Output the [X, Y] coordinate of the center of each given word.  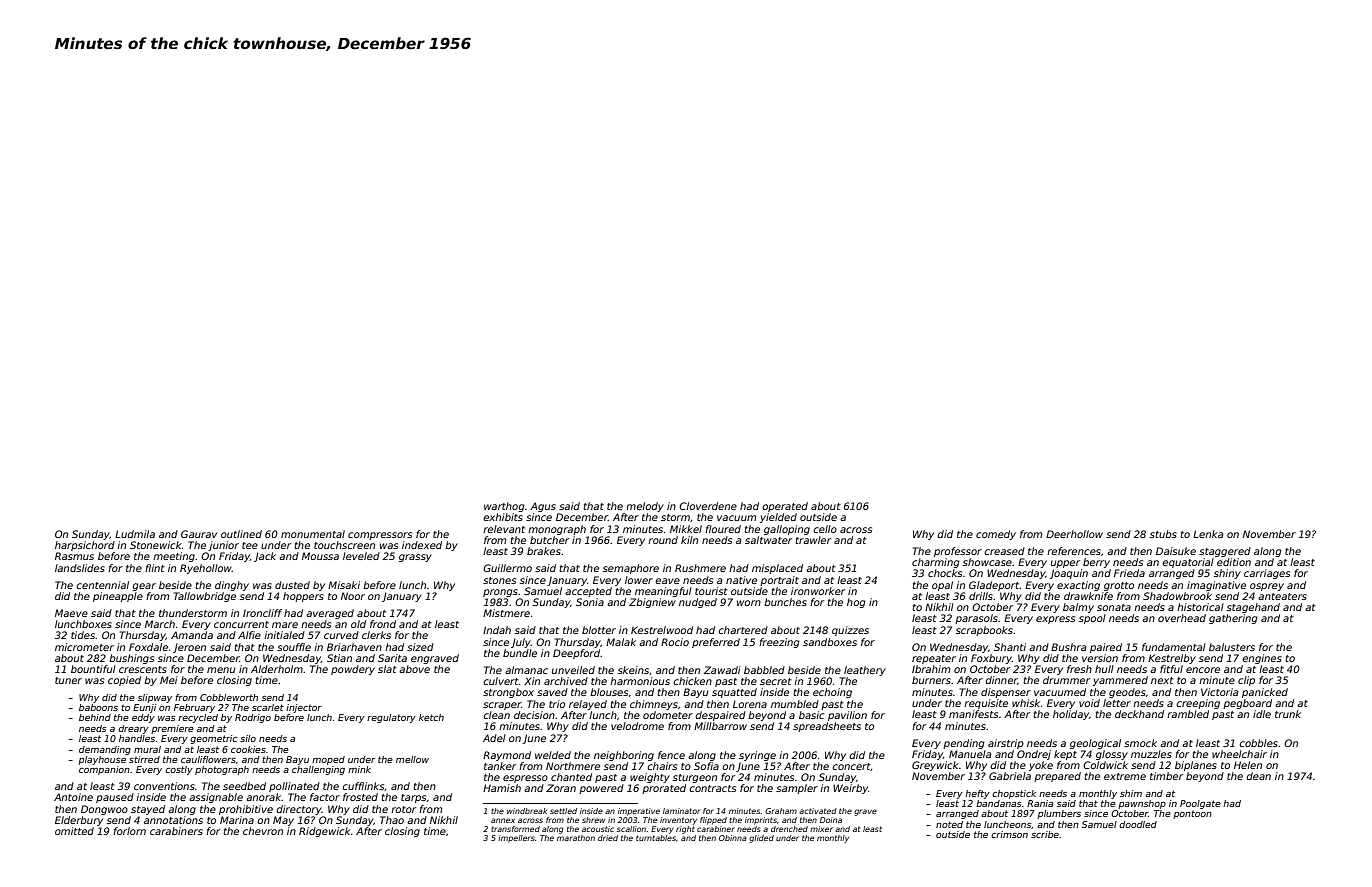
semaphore [631, 569]
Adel [494, 738]
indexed [422, 545]
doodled [1138, 824]
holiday [1071, 715]
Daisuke [1176, 551]
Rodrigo [253, 718]
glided [761, 839]
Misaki [344, 585]
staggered [1225, 552]
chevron [263, 831]
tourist [711, 591]
